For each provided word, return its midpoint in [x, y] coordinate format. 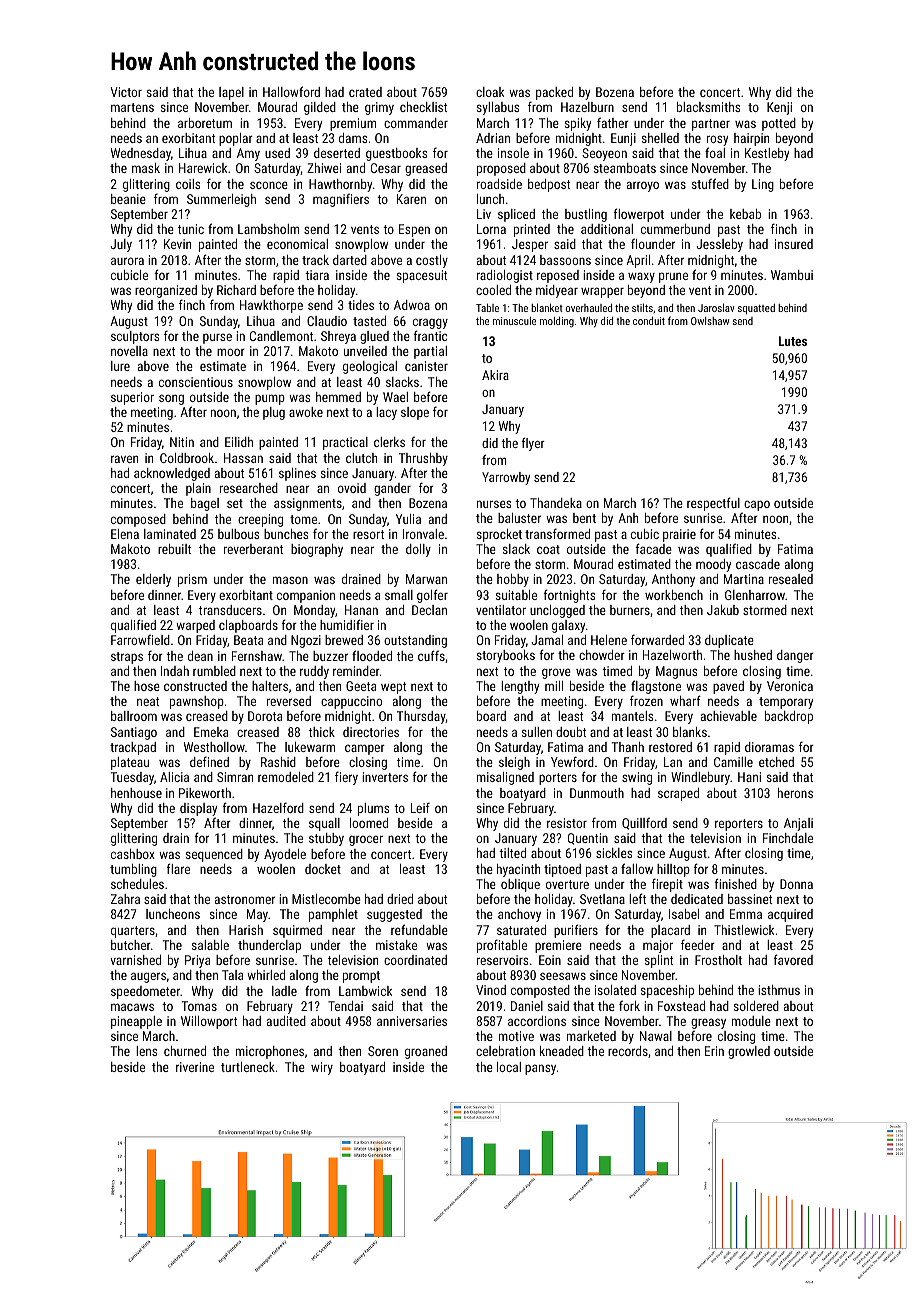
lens [146, 1051]
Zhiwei [324, 168]
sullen [537, 732]
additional [607, 229]
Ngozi [306, 641]
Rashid [278, 762]
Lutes [793, 341]
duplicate [729, 641]
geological [370, 367]
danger [795, 656]
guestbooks [396, 154]
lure [120, 366]
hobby [513, 580]
